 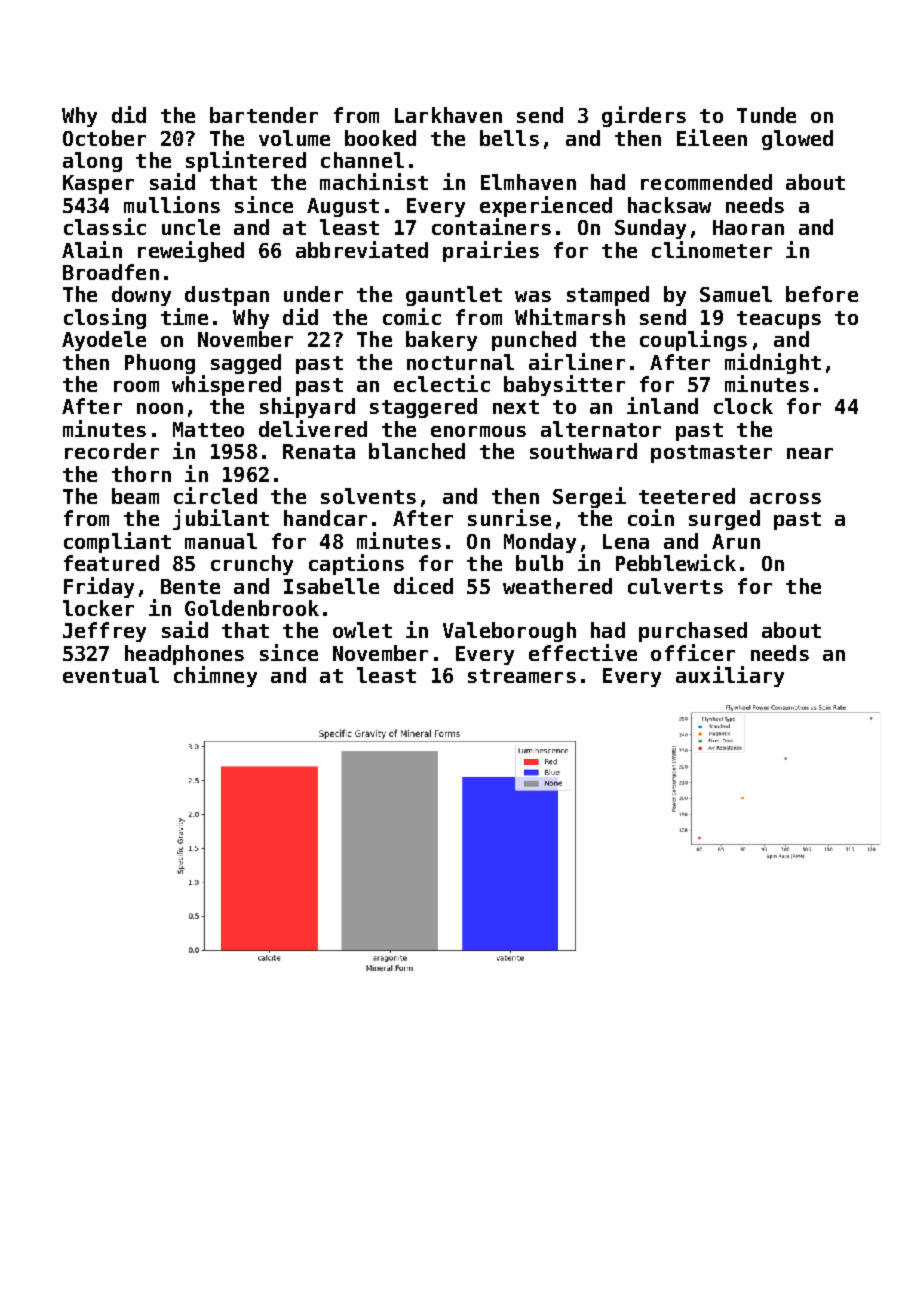 I want to click on eventual, so click(x=111, y=675).
